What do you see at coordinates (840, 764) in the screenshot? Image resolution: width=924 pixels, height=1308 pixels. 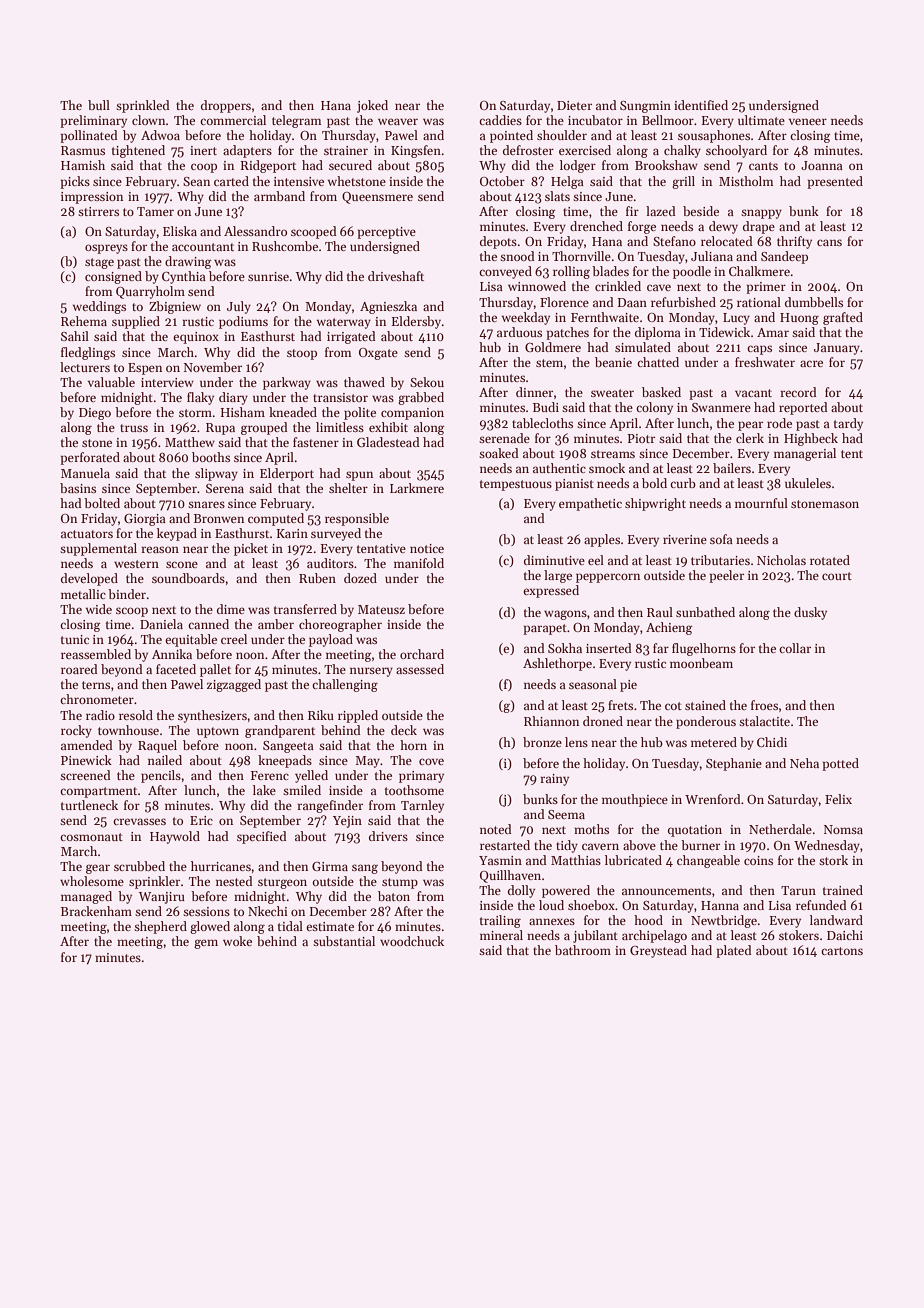 I see `potted` at bounding box center [840, 764].
